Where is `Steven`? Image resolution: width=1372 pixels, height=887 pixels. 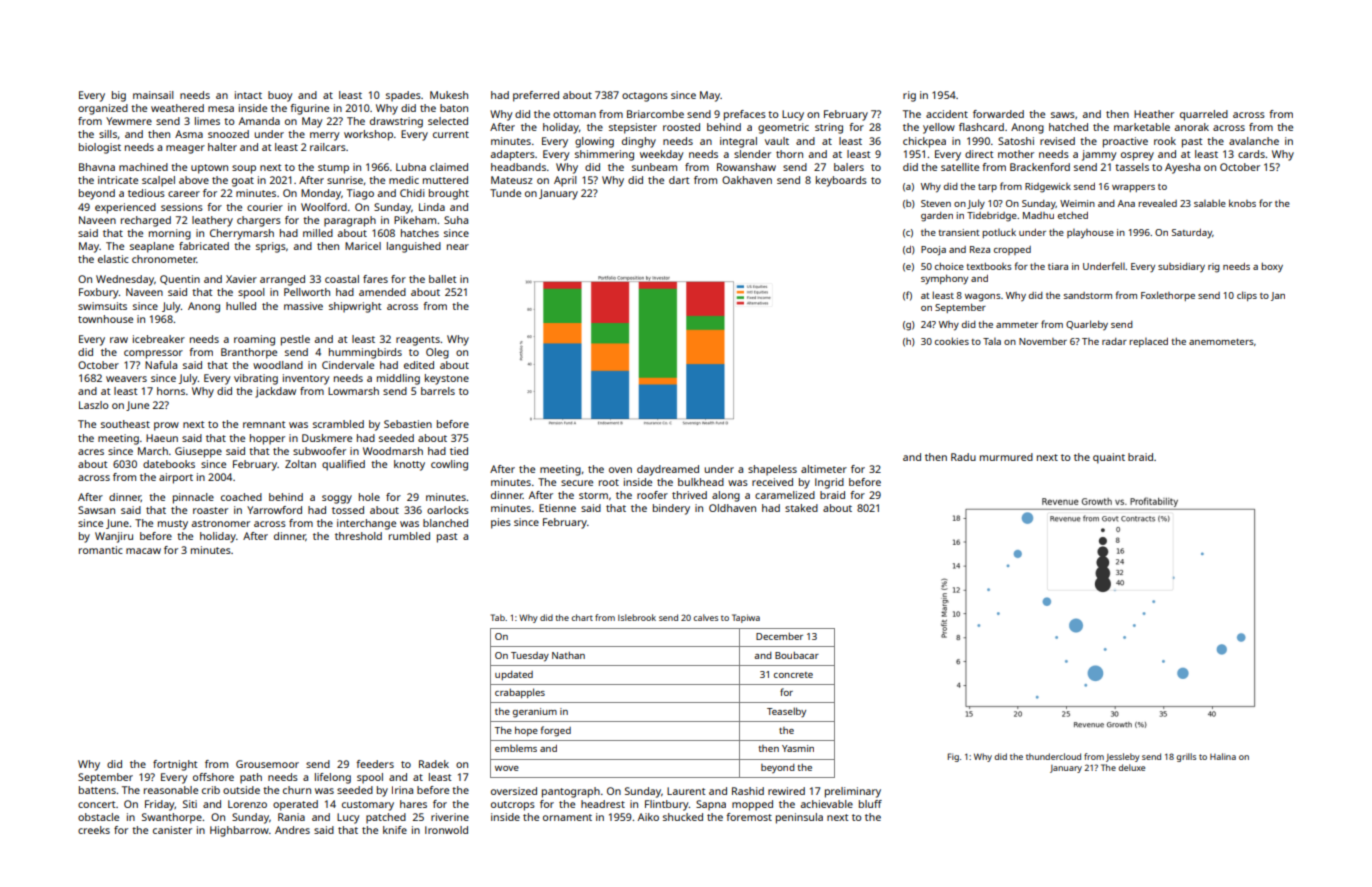 Steven is located at coordinates (936, 203).
